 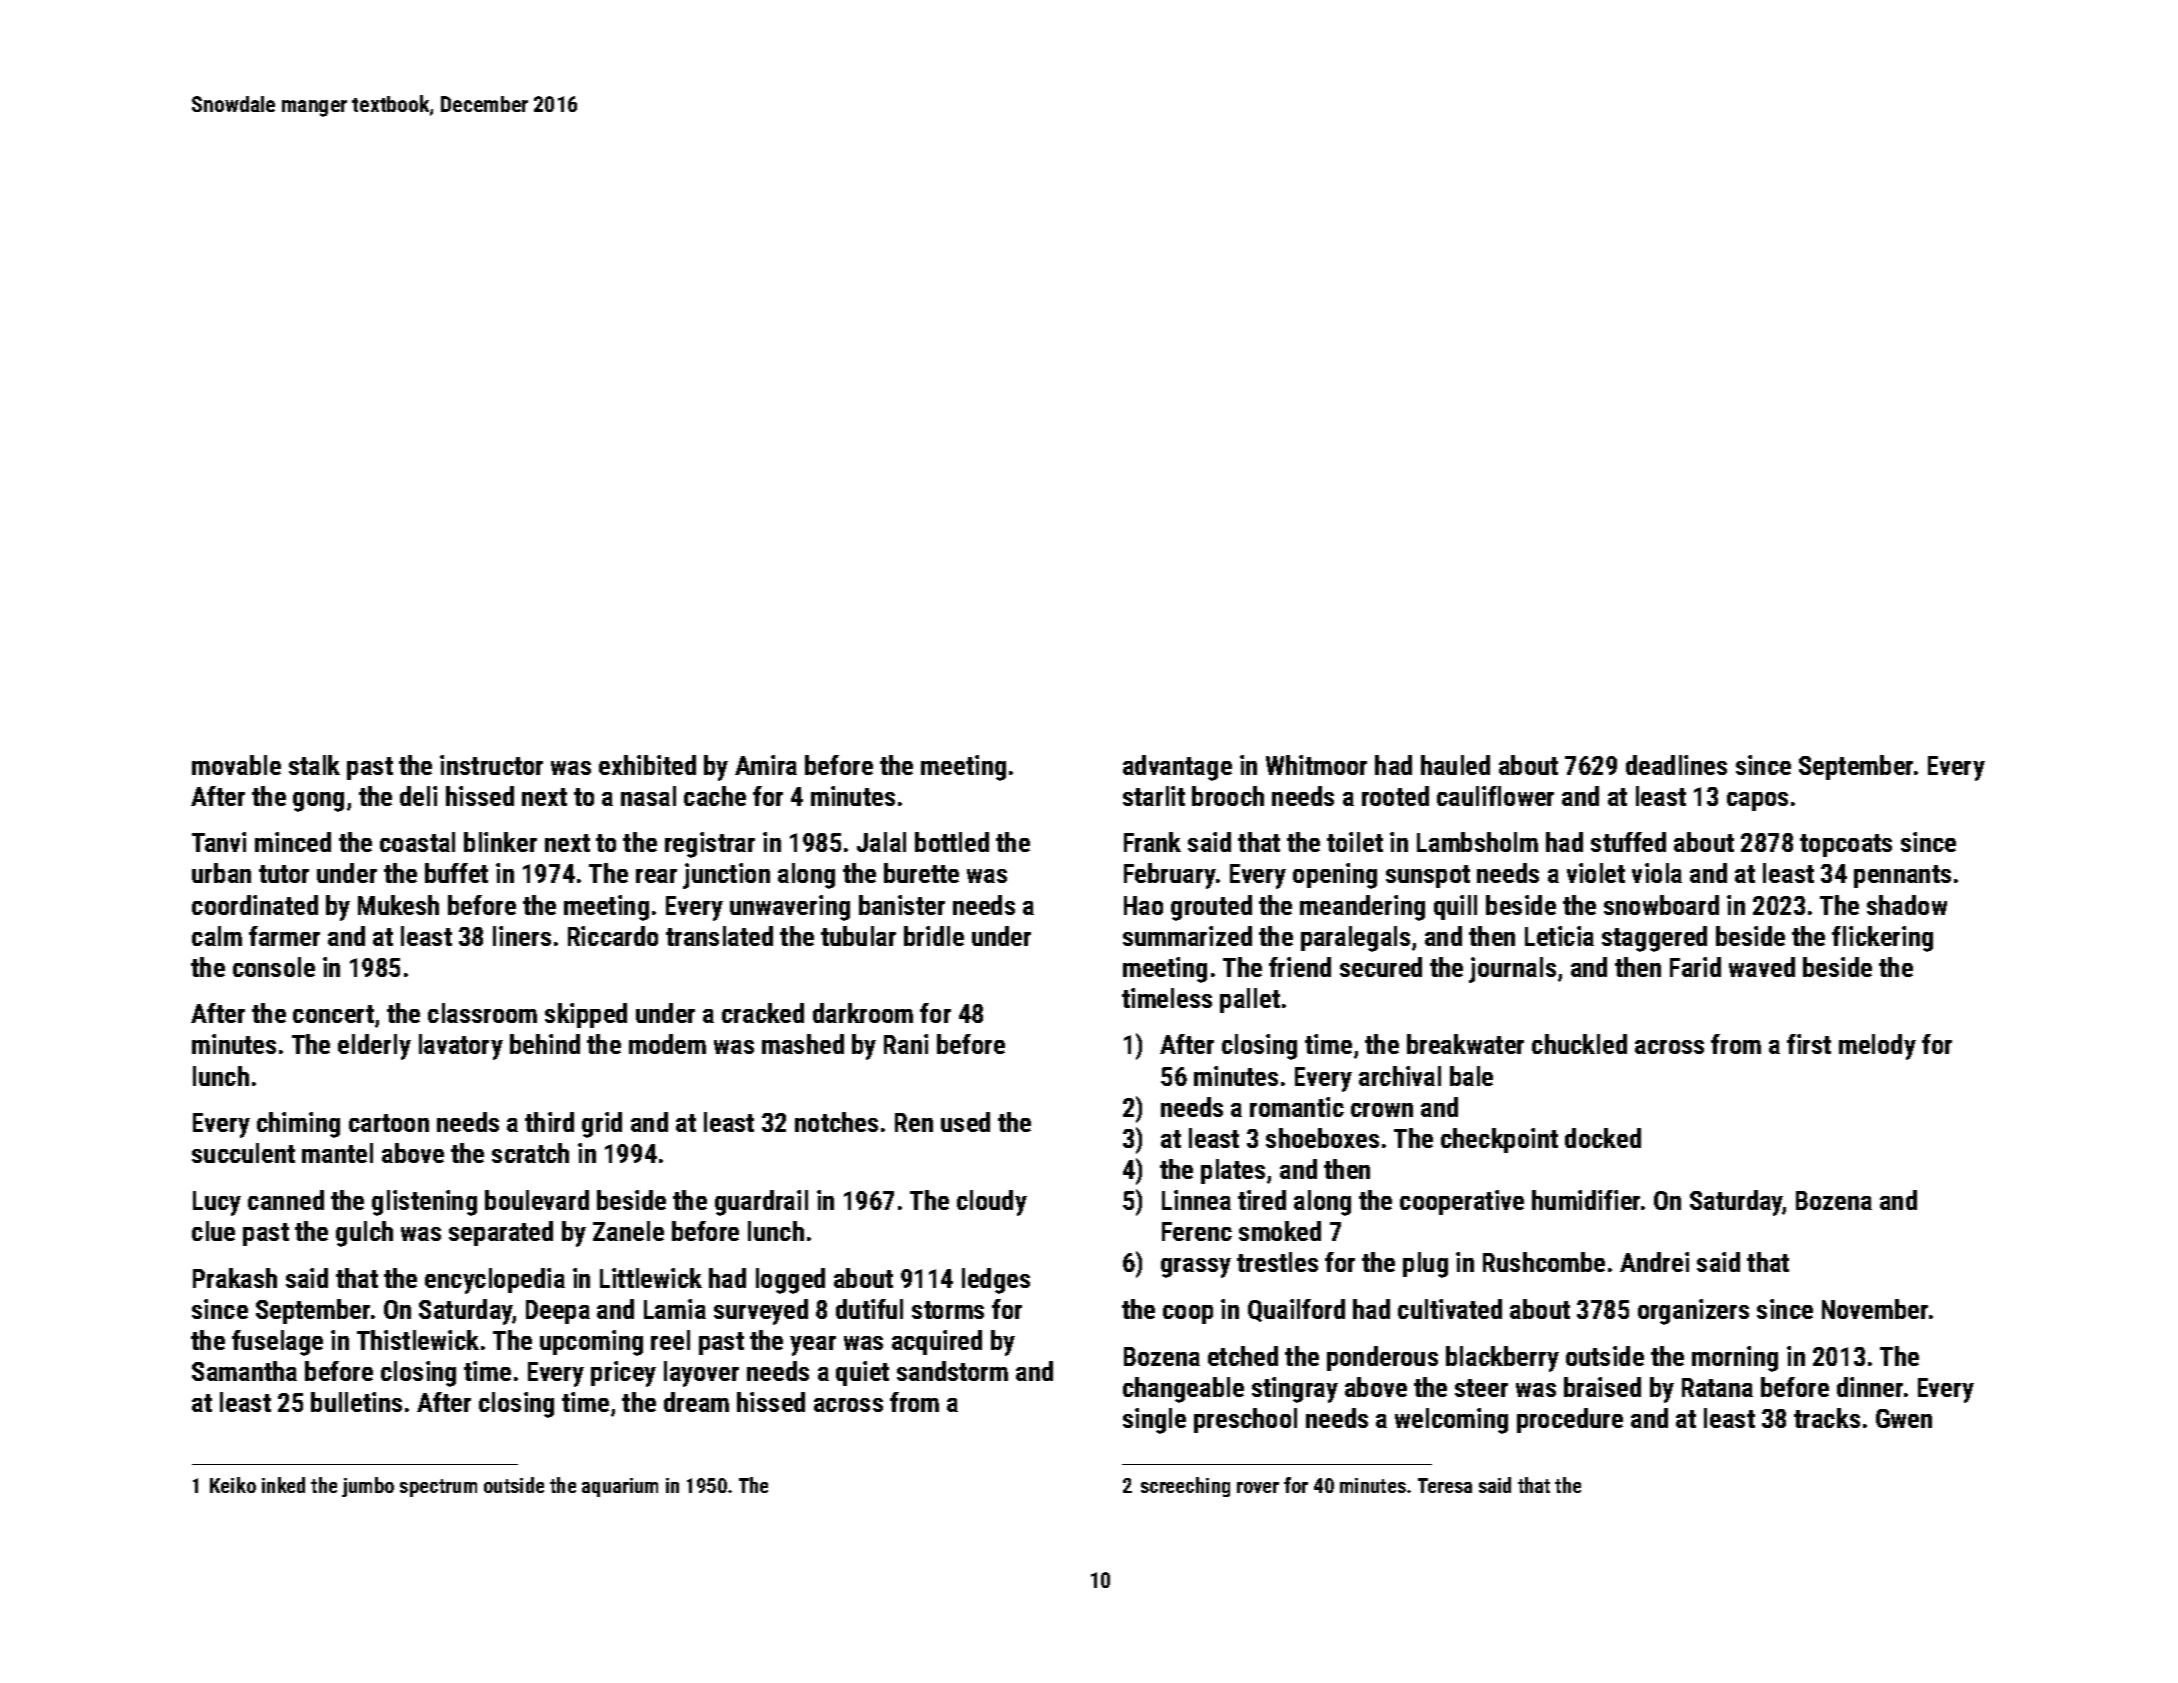 What do you see at coordinates (1757, 801) in the image?
I see `capos` at bounding box center [1757, 801].
